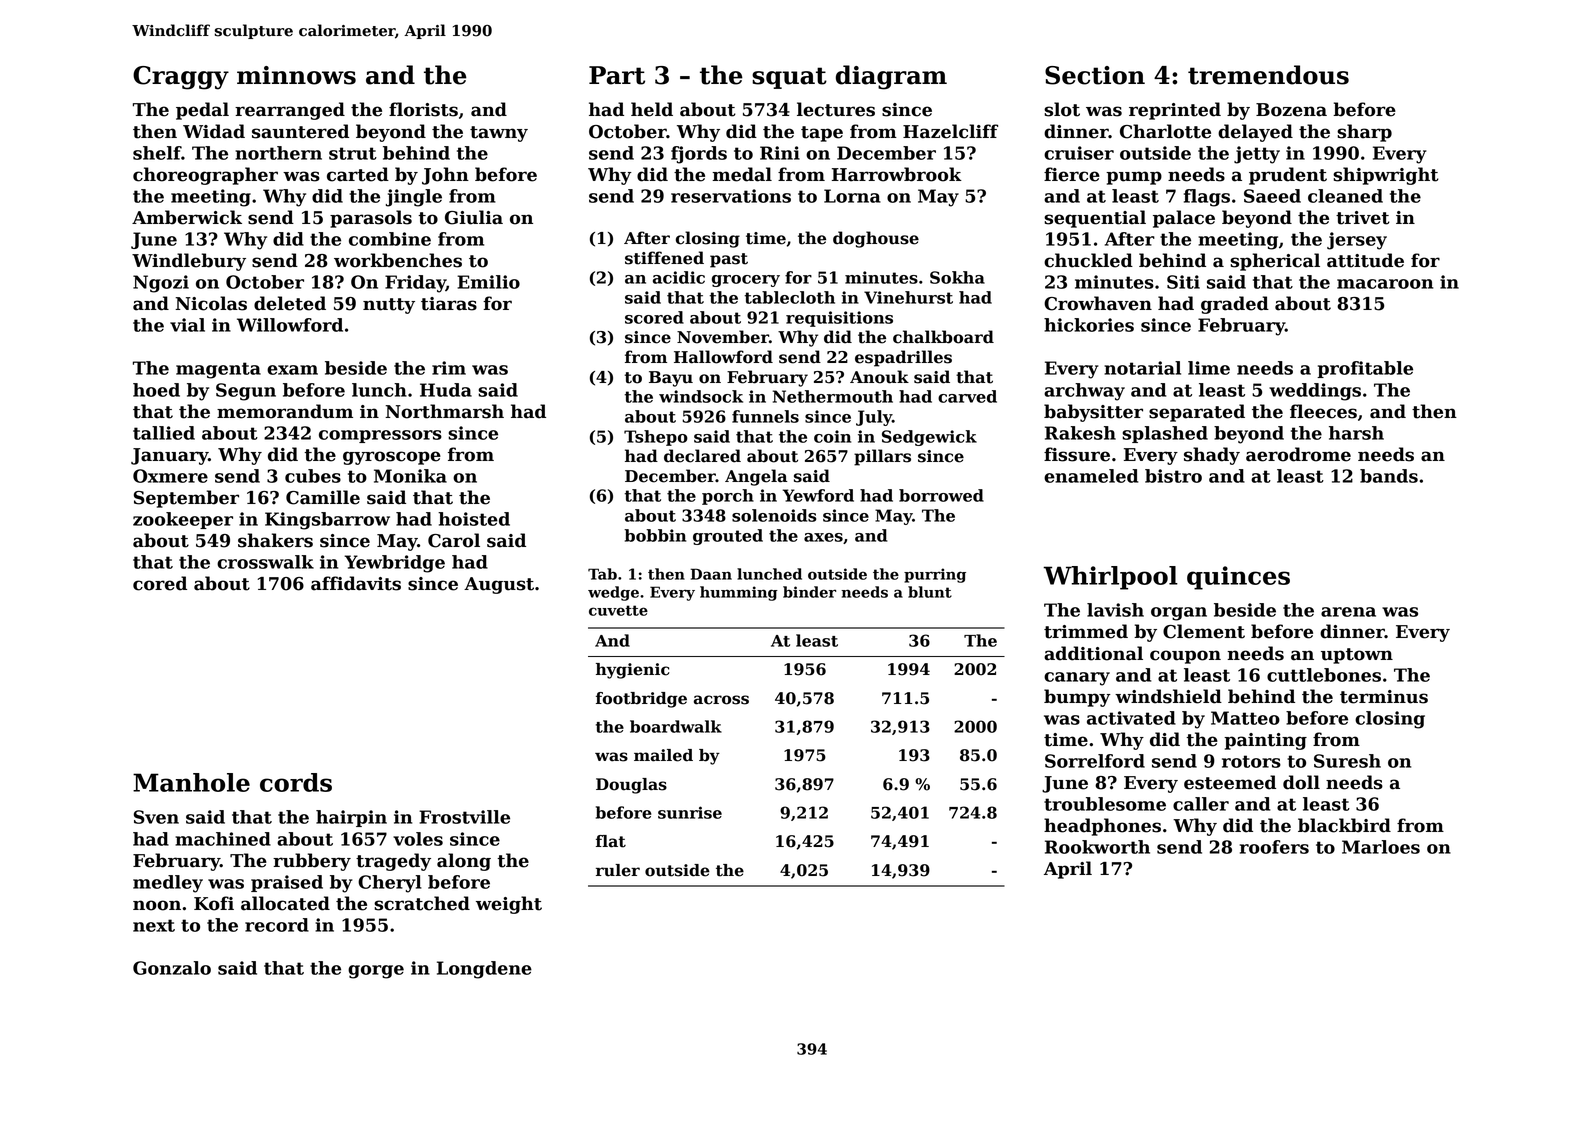  I want to click on September, so click(186, 499).
